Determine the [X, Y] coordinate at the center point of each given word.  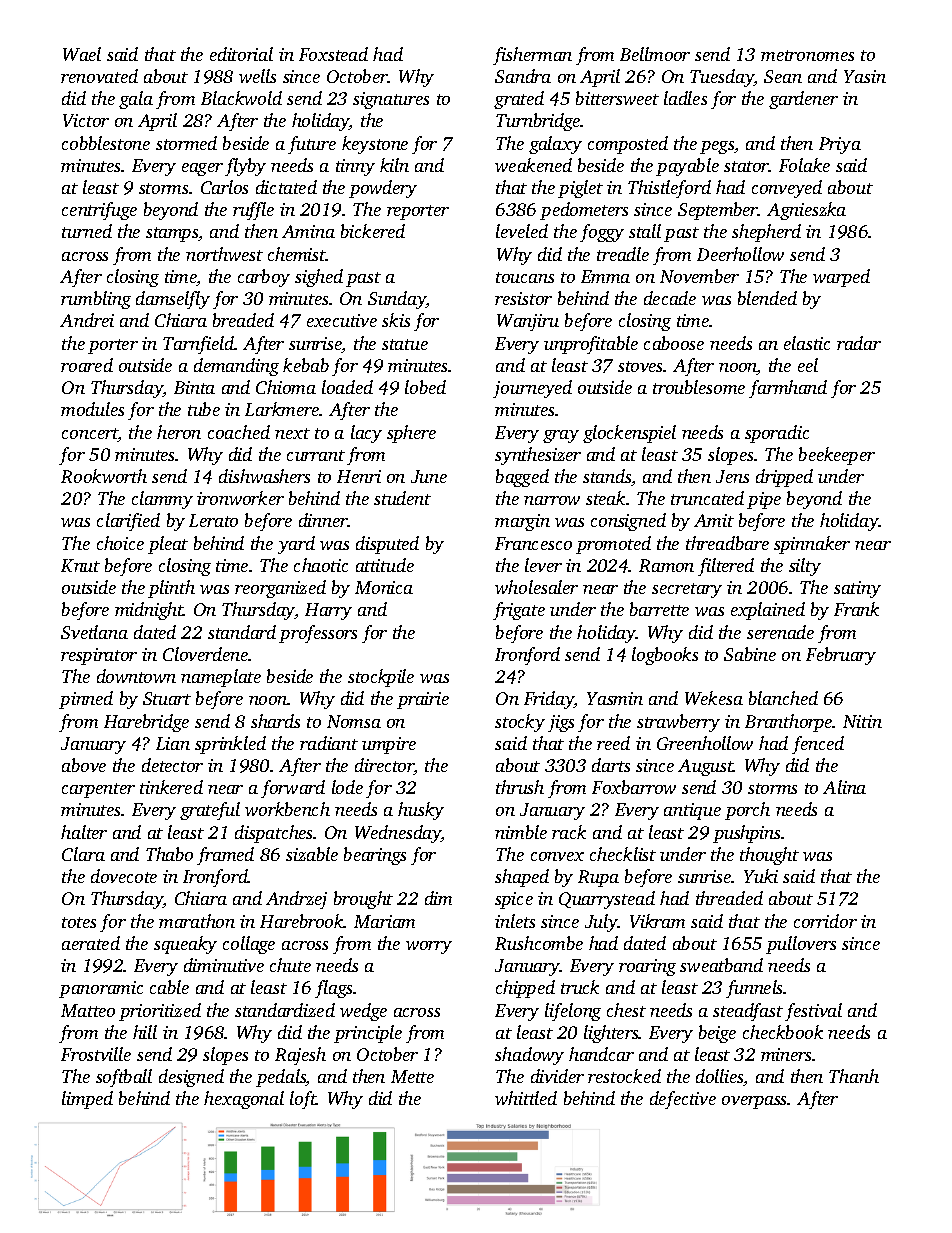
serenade [780, 632]
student [402, 498]
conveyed [787, 189]
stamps [172, 234]
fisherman [532, 56]
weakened [533, 165]
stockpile [381, 678]
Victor [86, 120]
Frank [856, 609]
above [84, 765]
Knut [80, 565]
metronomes [807, 55]
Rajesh [300, 1056]
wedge [363, 1012]
